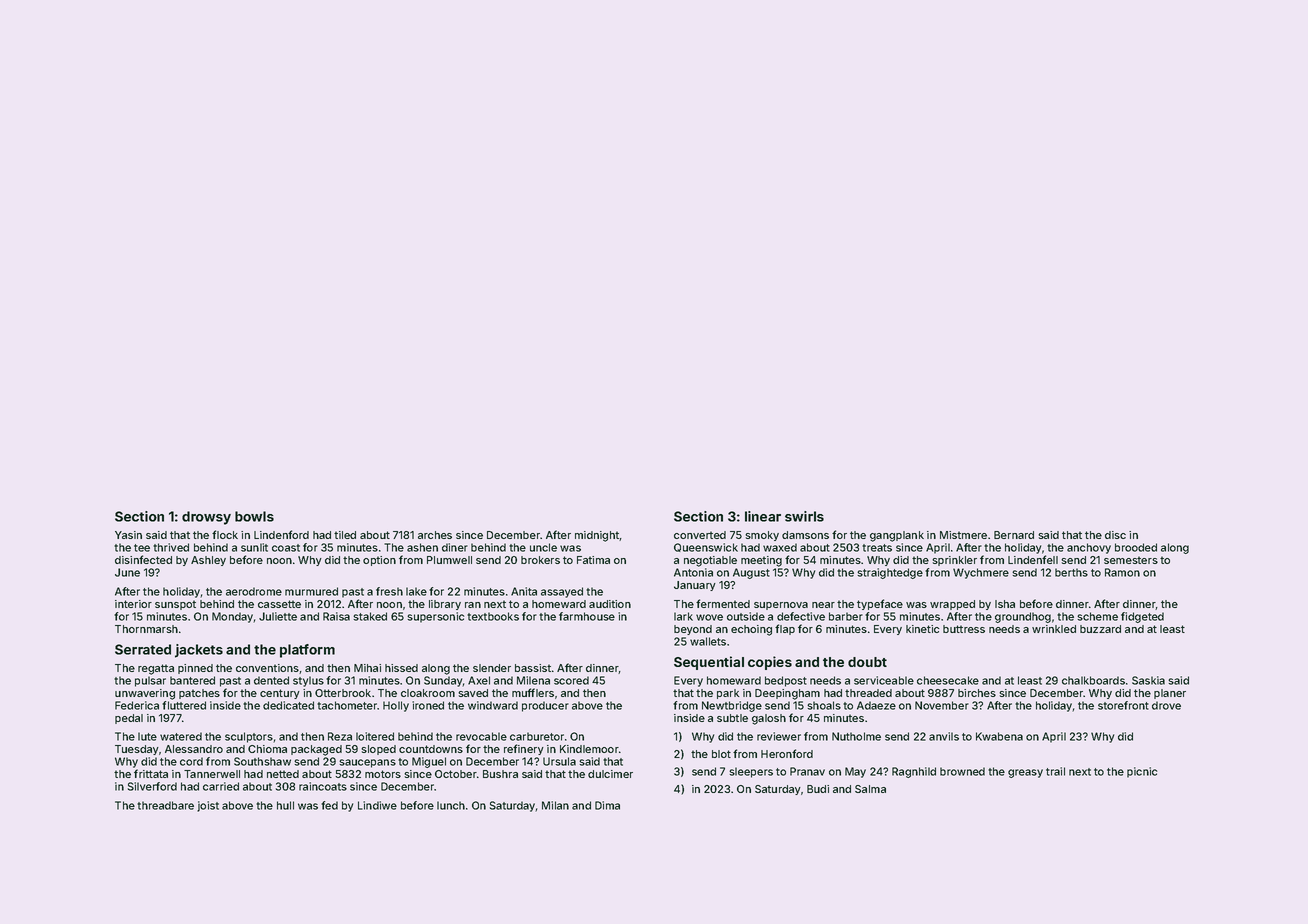 The image size is (1308, 924). I want to click on Lindiwe, so click(377, 805).
